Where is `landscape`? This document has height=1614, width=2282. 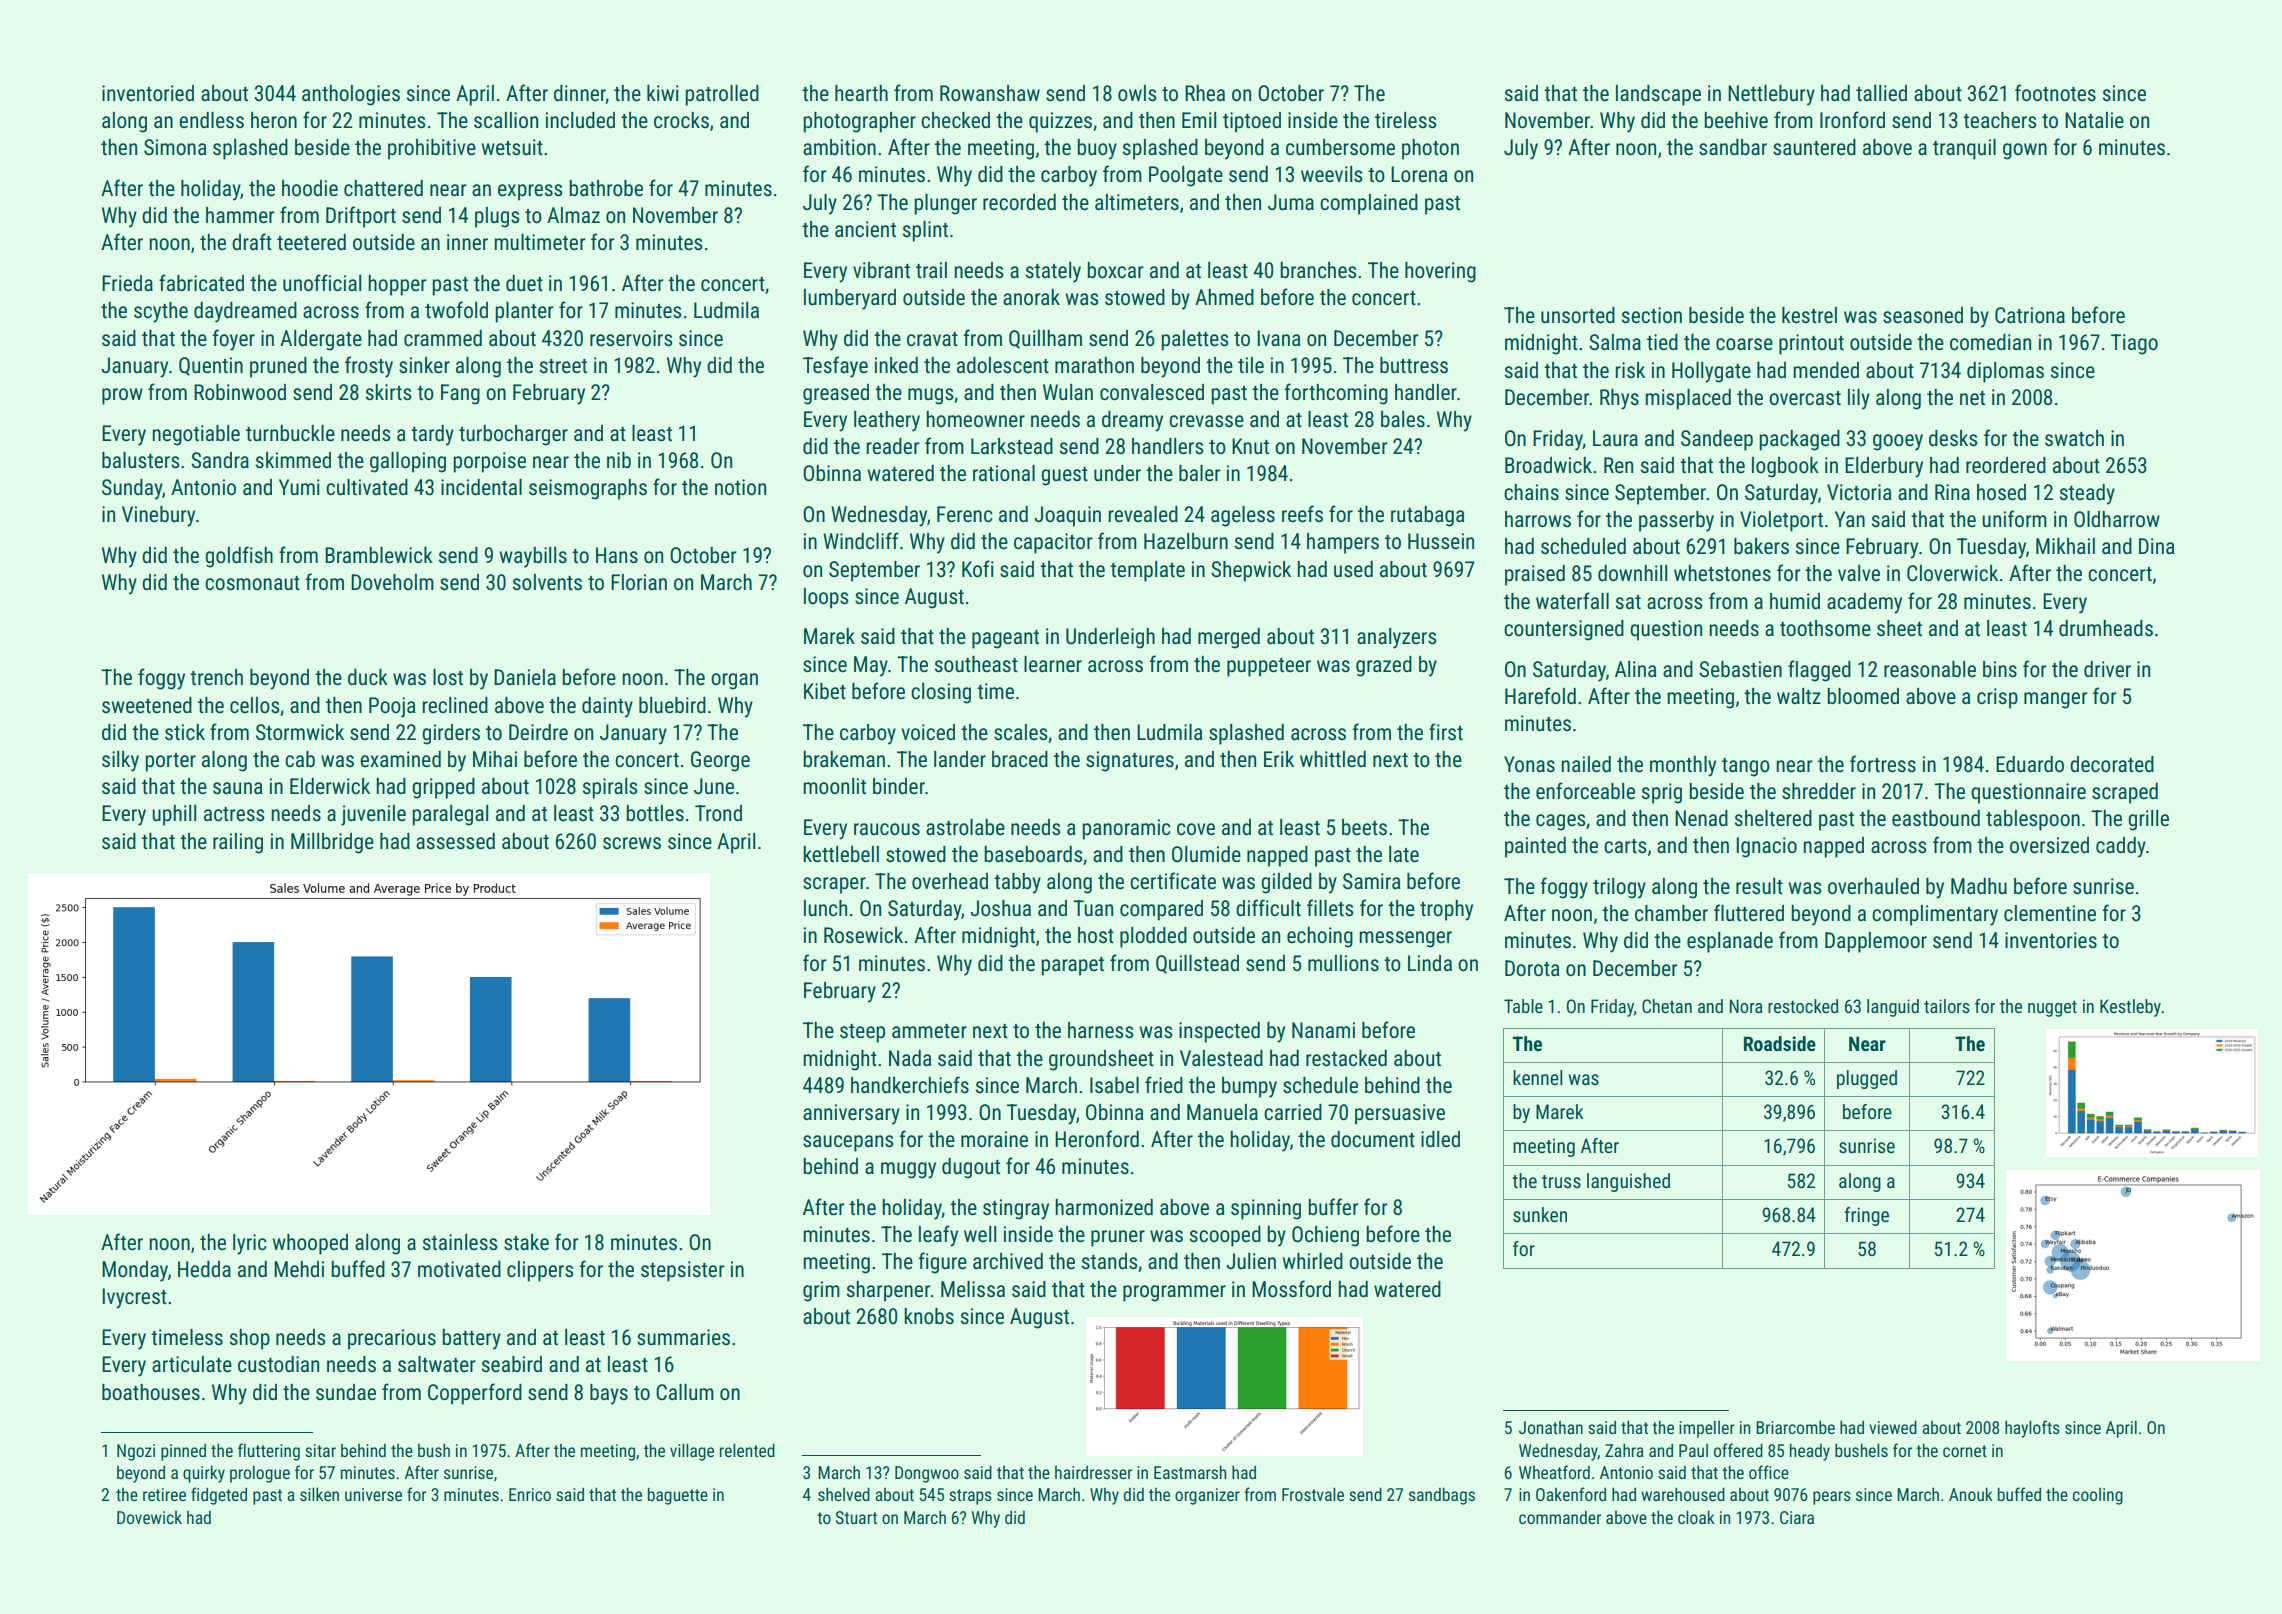 landscape is located at coordinates (1658, 95).
